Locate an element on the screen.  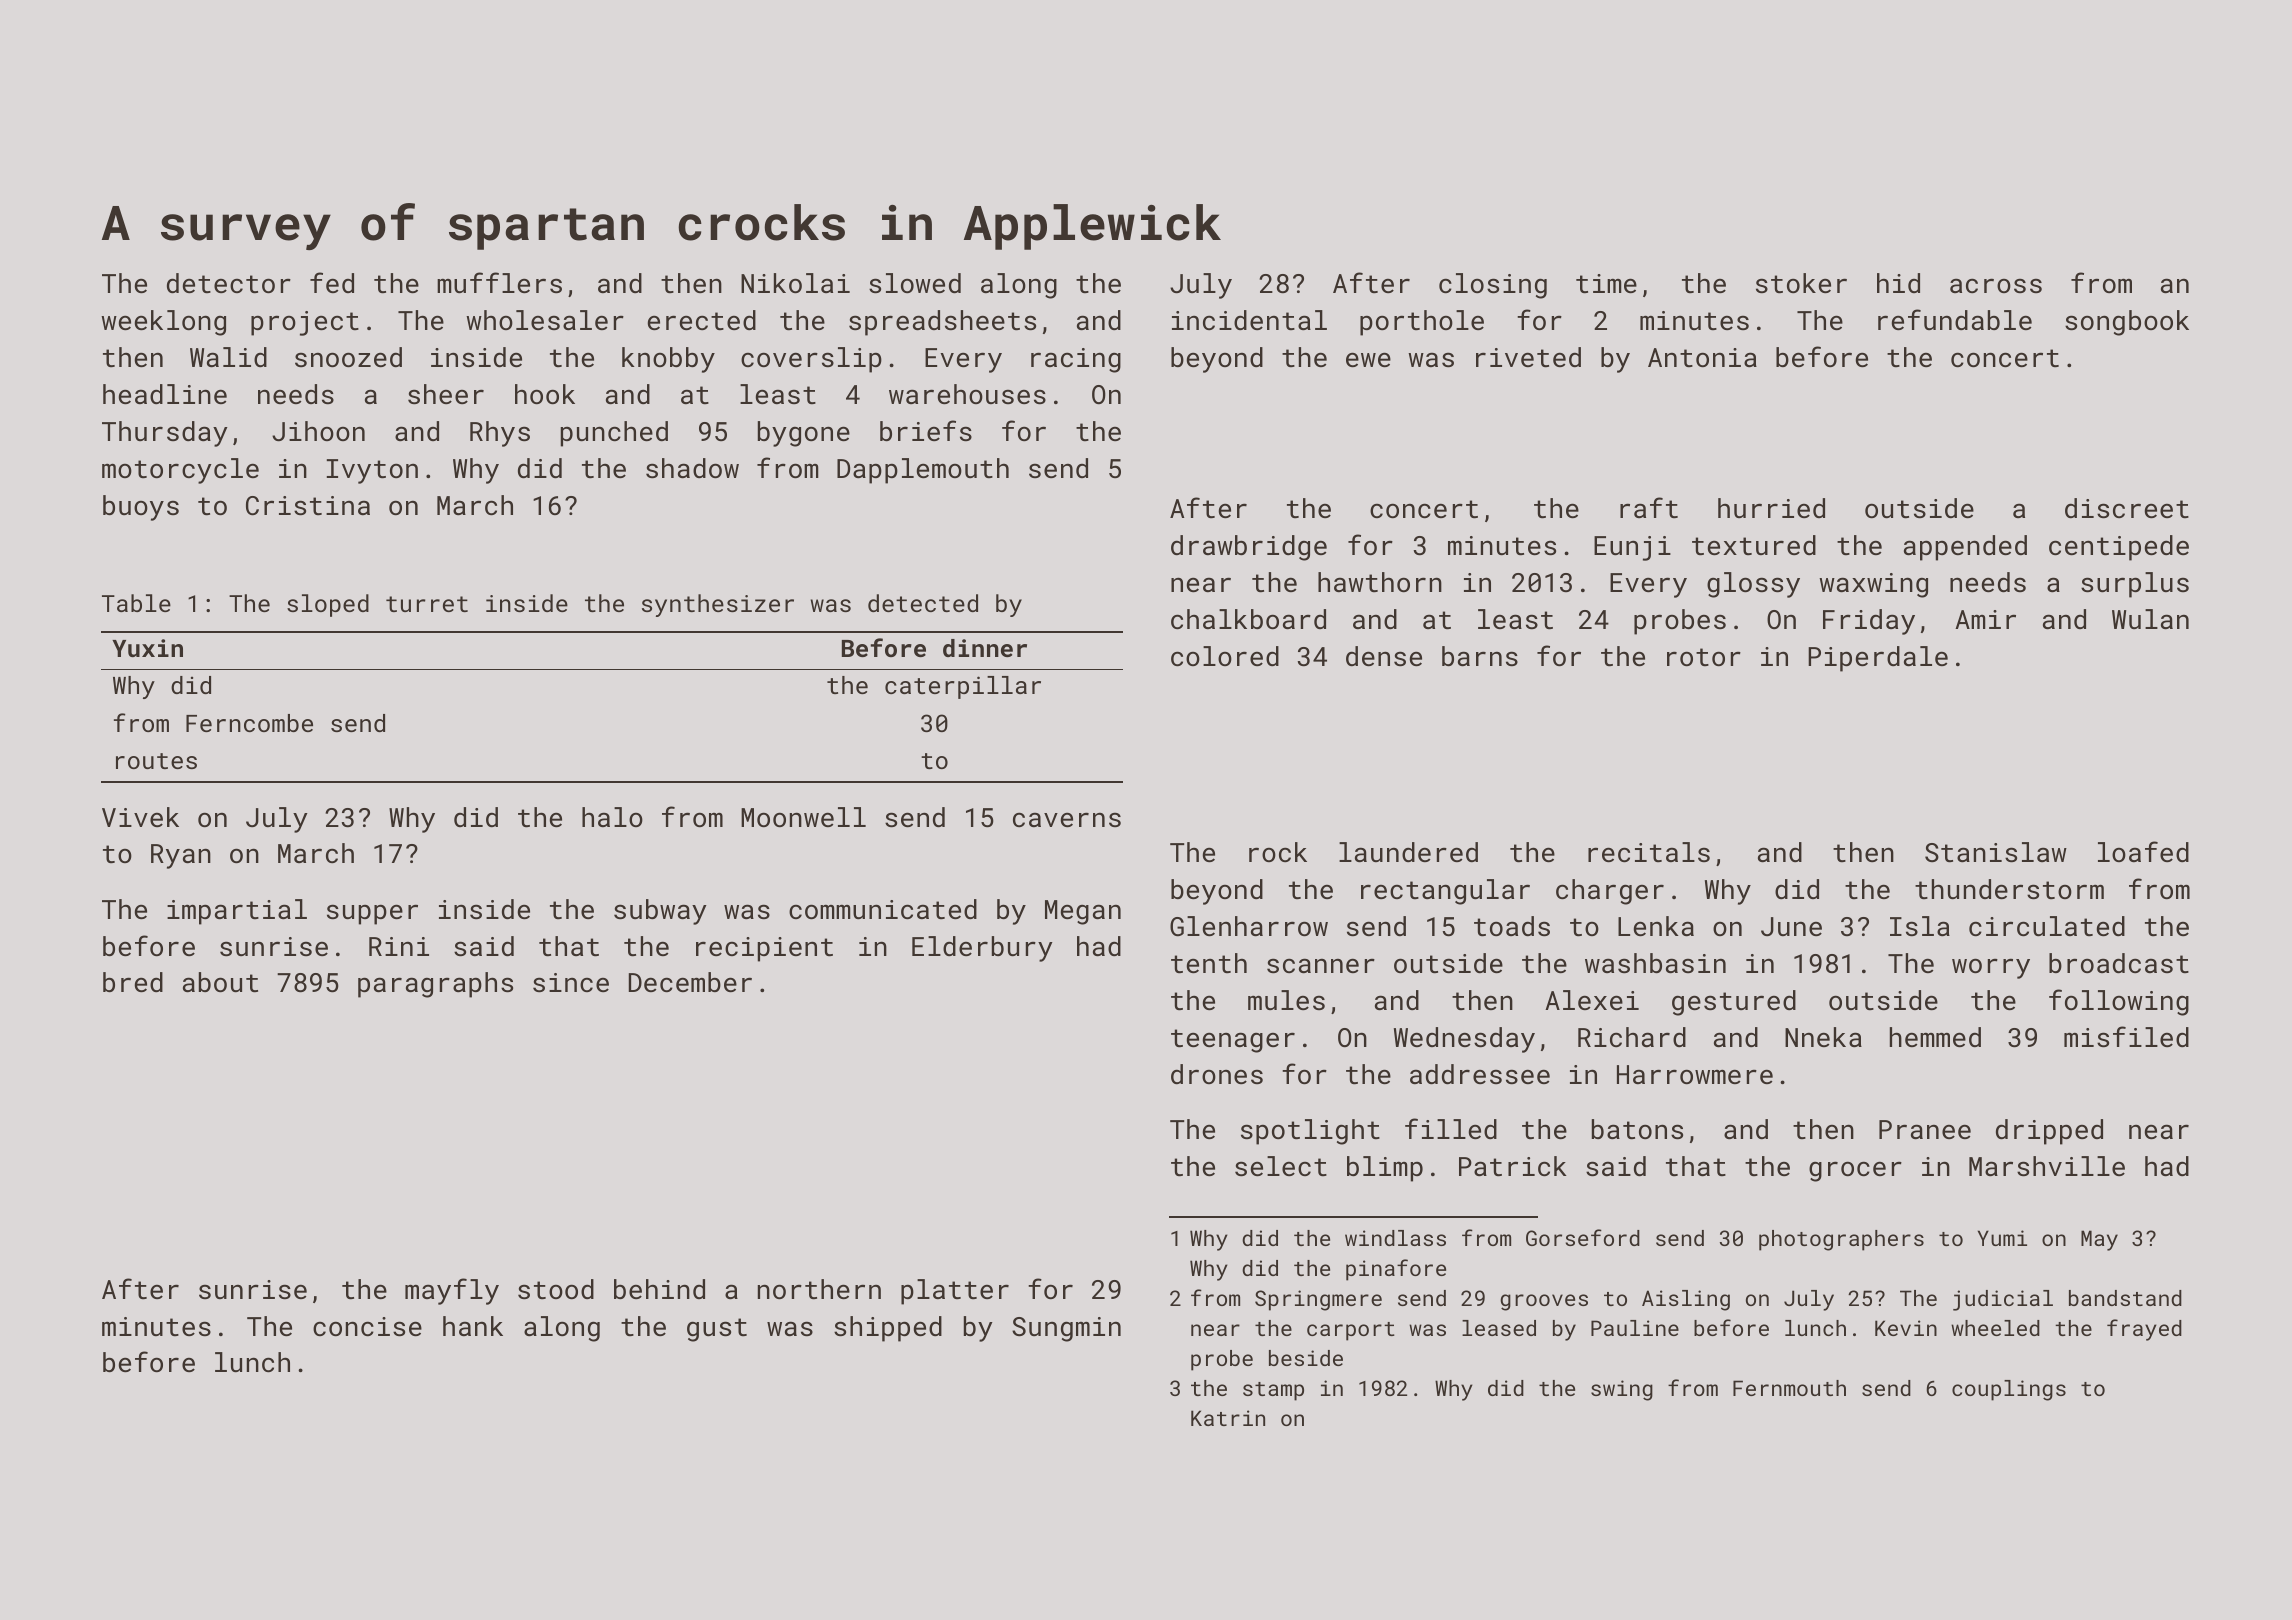
concise is located at coordinates (367, 1327).
